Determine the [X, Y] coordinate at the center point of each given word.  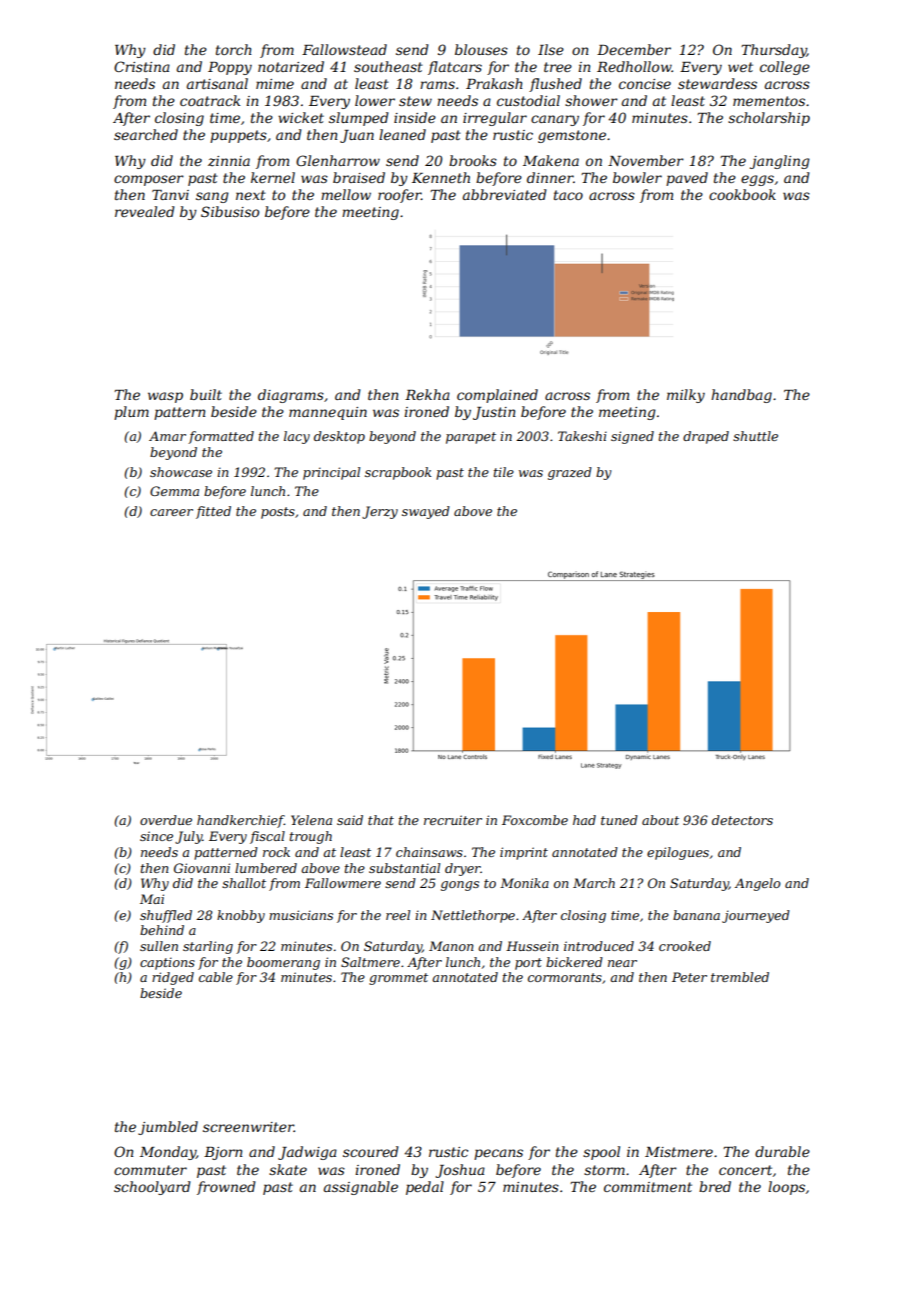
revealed [145, 211]
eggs [757, 180]
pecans [498, 1154]
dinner [550, 177]
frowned [226, 1188]
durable [782, 1151]
